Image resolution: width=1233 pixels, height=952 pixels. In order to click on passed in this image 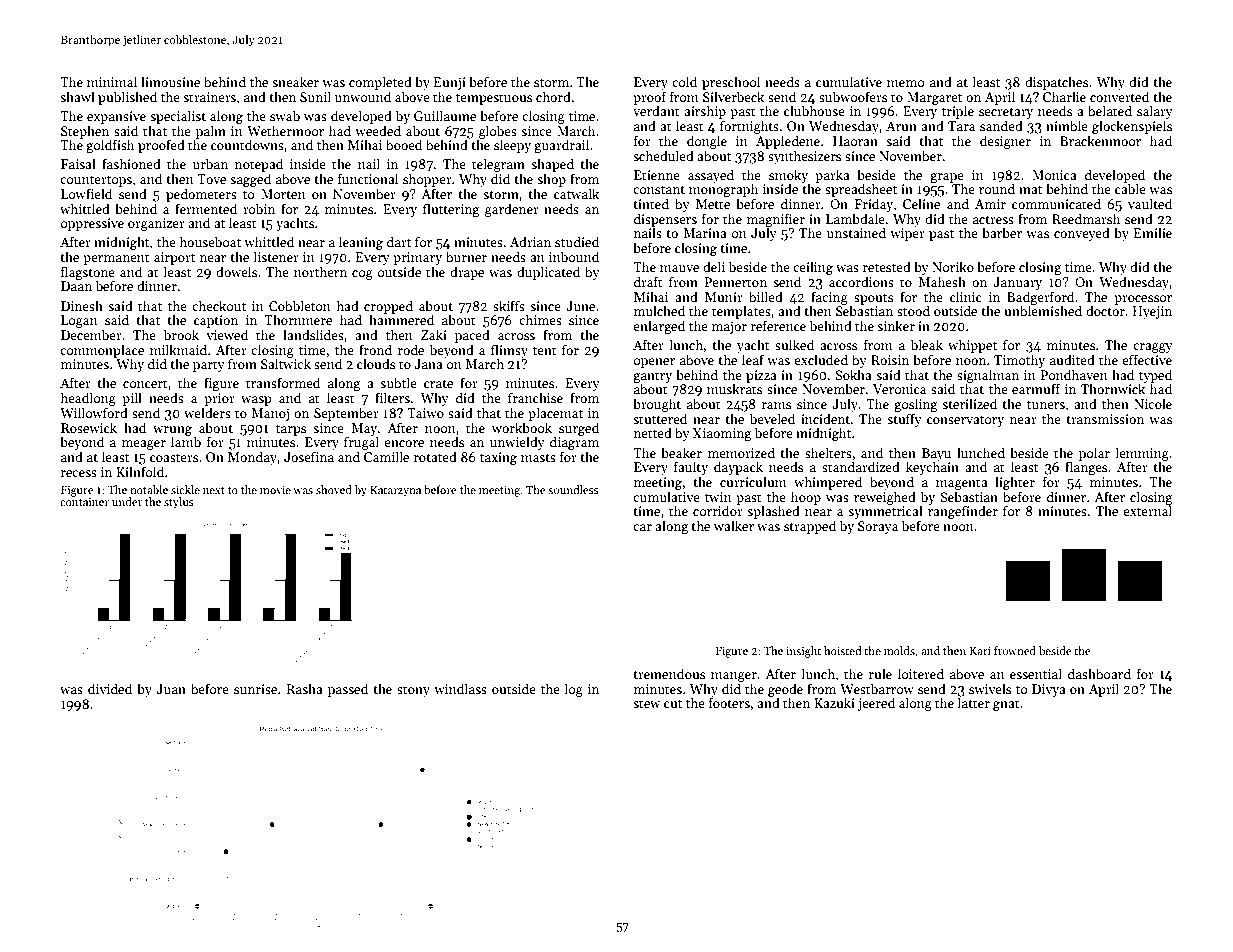, I will do `click(348, 690)`.
